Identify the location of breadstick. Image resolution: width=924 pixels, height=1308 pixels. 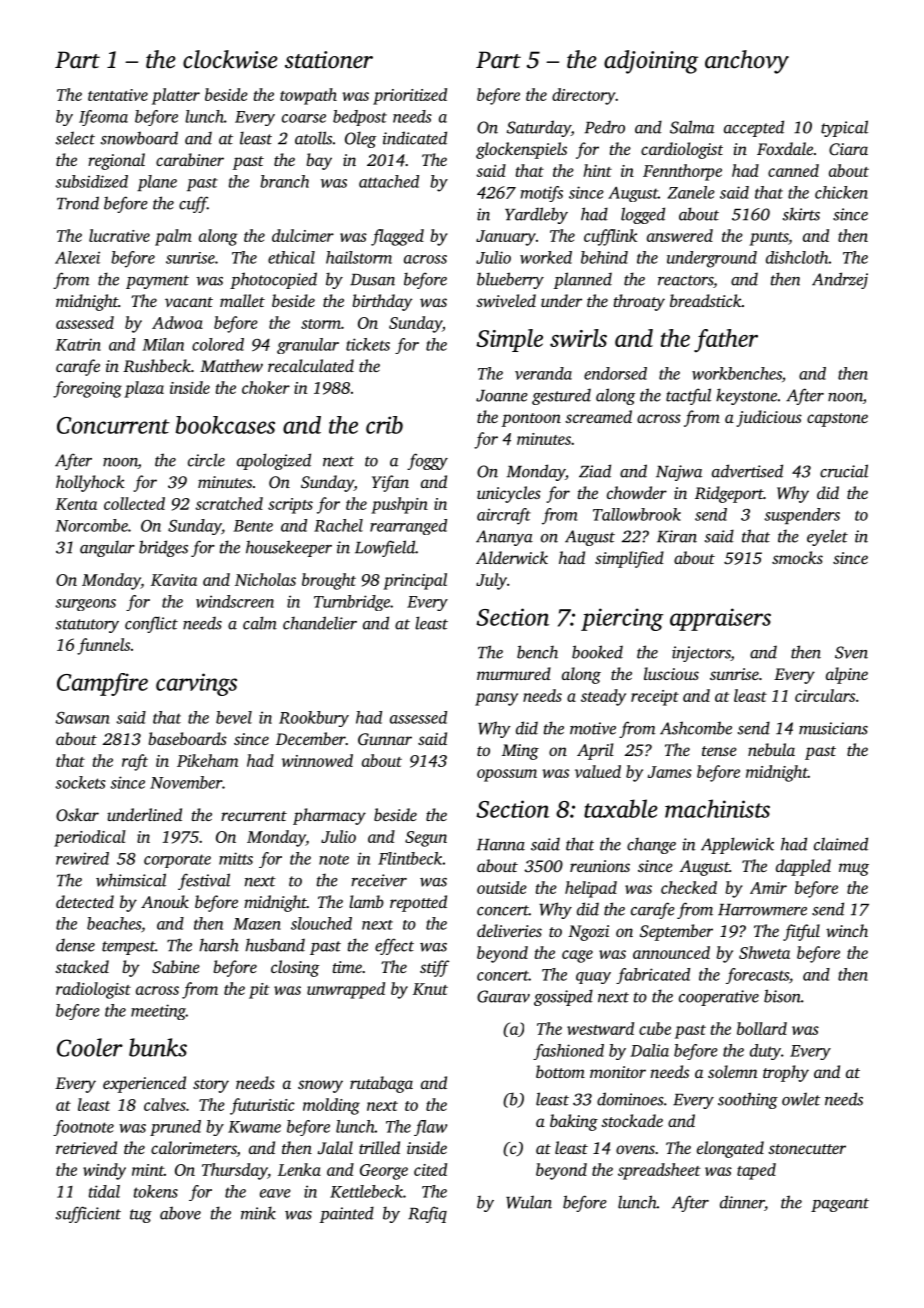
(706, 300).
